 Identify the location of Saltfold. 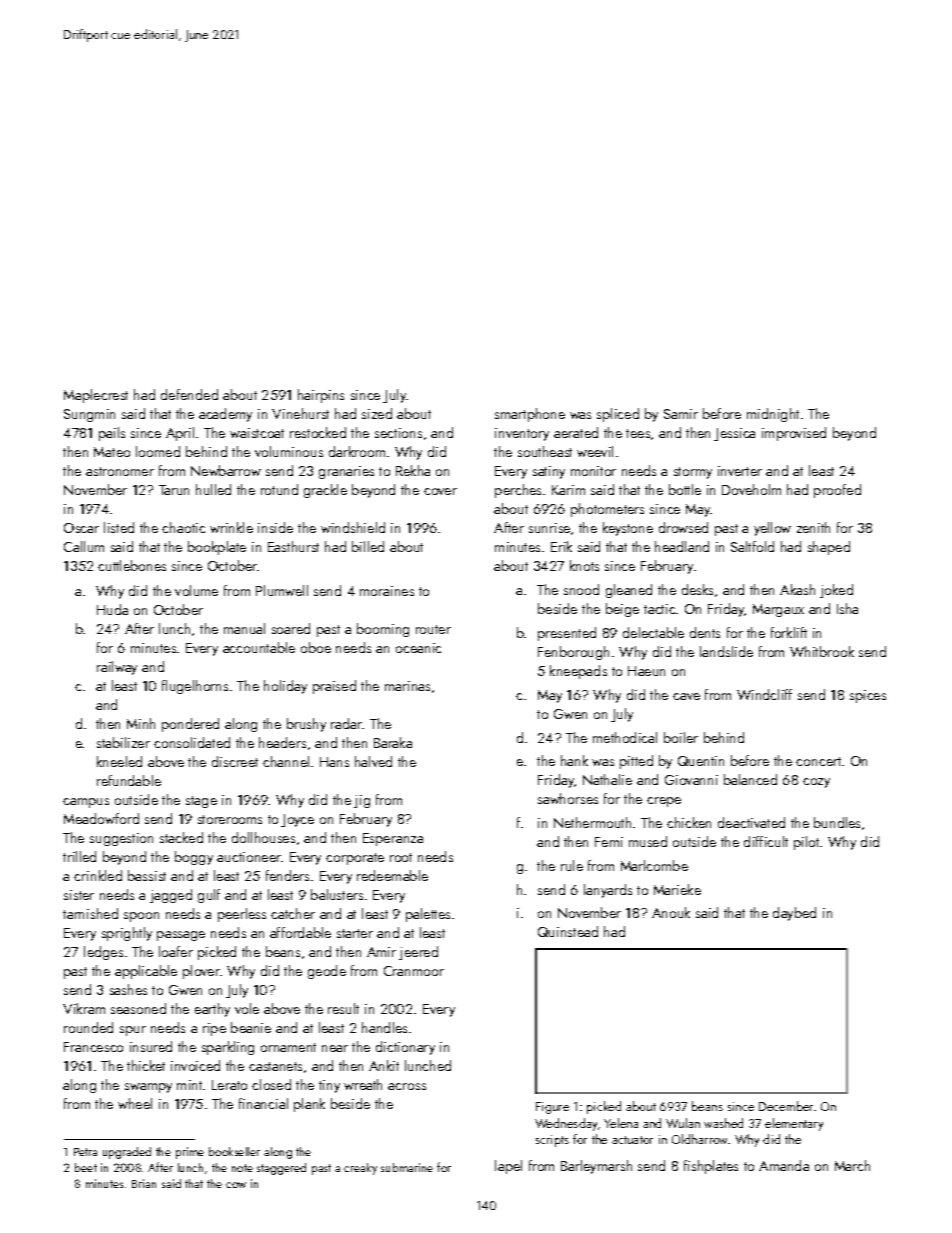
(752, 546).
